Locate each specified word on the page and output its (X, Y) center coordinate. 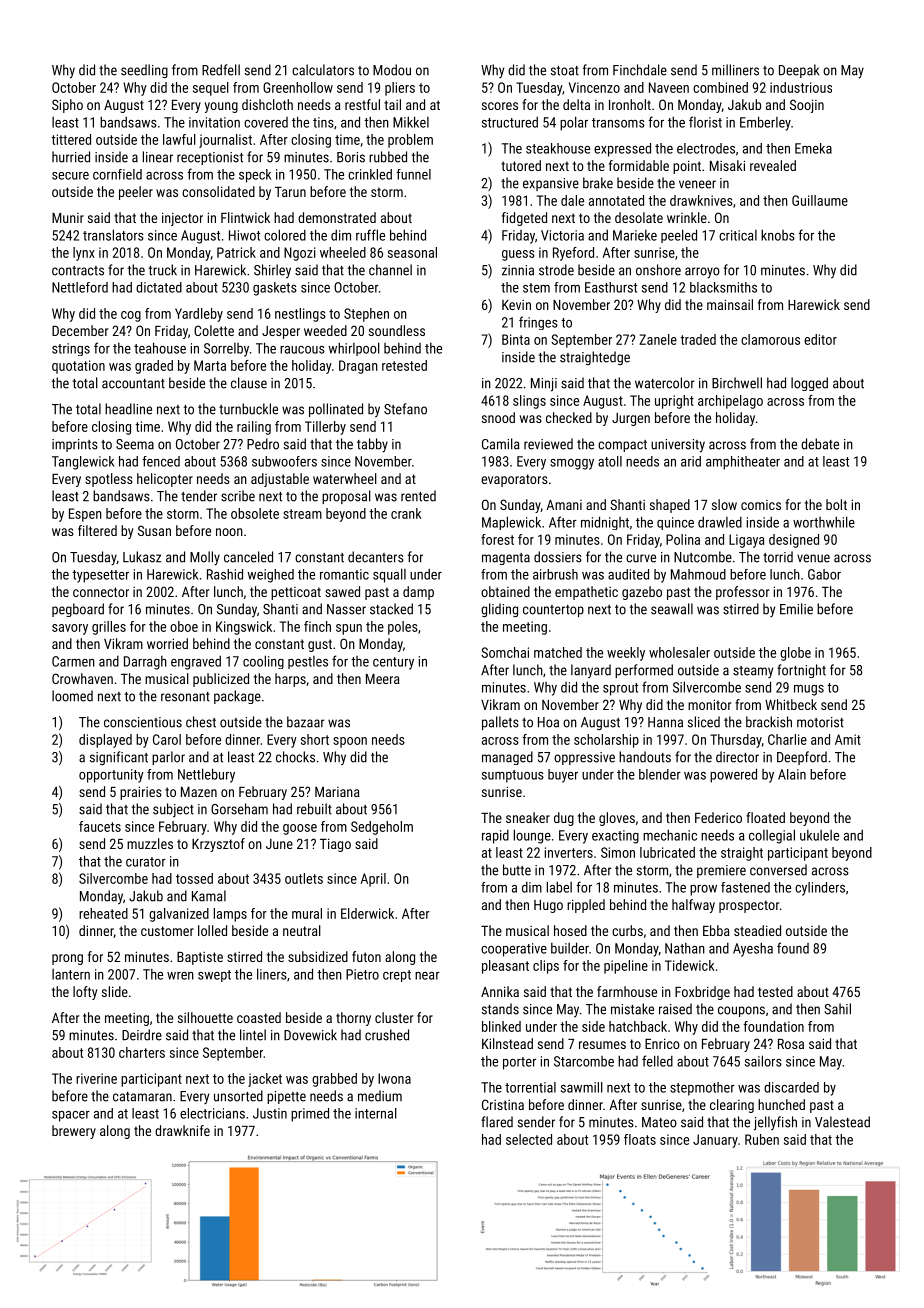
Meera (383, 679)
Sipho (67, 106)
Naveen (669, 87)
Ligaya (746, 541)
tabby (372, 445)
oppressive (584, 758)
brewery (74, 1132)
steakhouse (558, 148)
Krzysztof (218, 845)
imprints (75, 445)
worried (167, 643)
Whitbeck (791, 704)
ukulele (819, 835)
